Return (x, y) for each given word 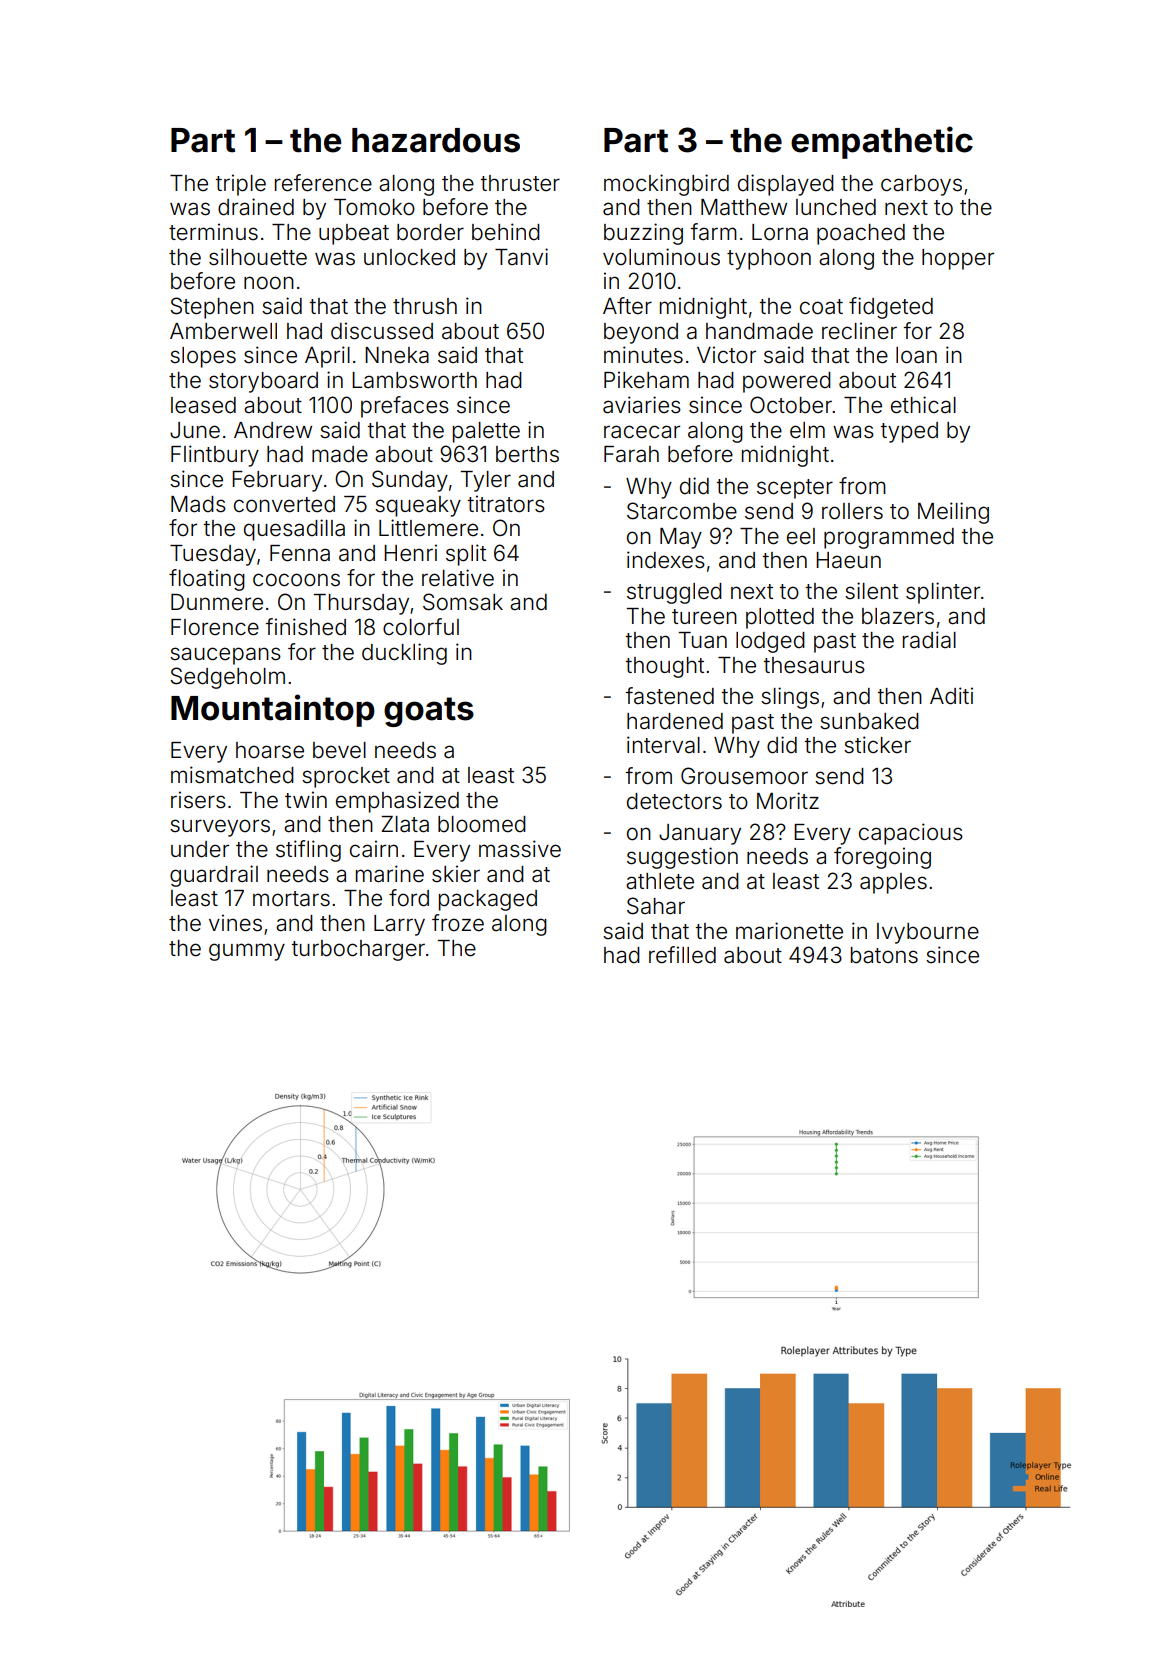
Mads (198, 504)
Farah (631, 454)
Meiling (953, 513)
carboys (921, 185)
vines (235, 923)
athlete (660, 881)
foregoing (882, 858)
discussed (382, 331)
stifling (308, 851)
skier (456, 874)
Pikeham (646, 380)
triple (241, 185)
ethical (923, 405)
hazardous (436, 140)
